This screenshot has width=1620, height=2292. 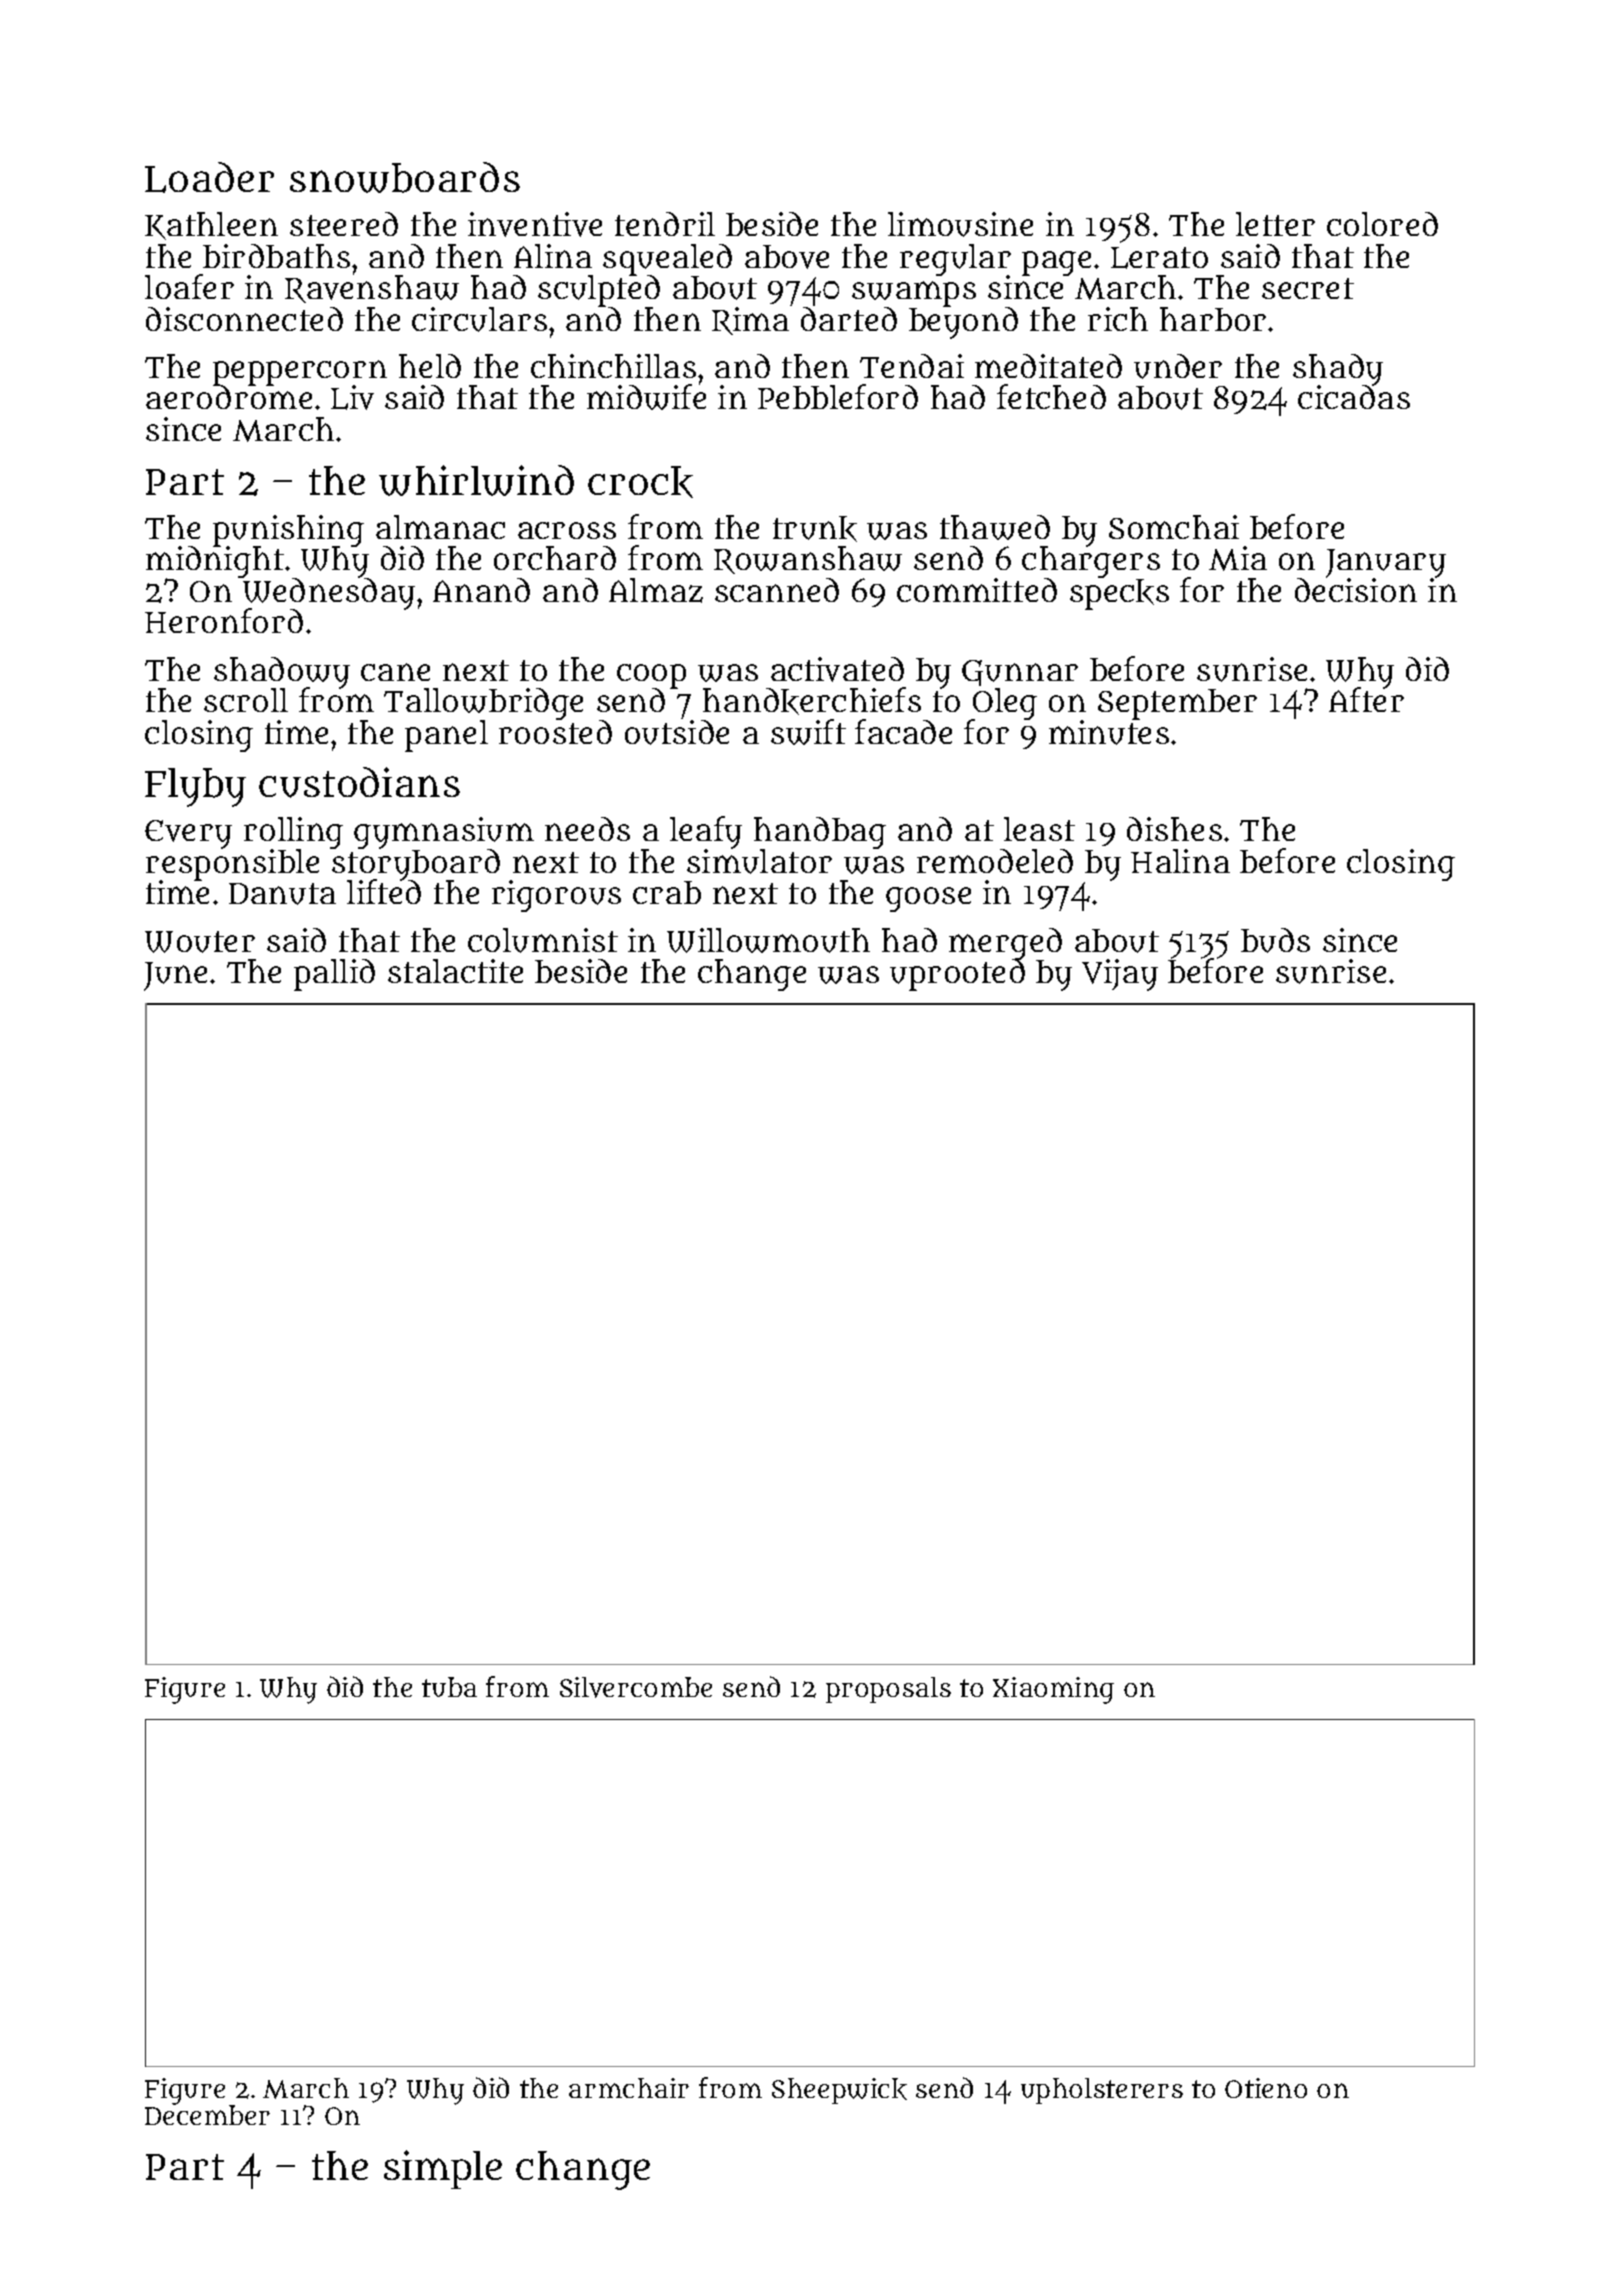 What do you see at coordinates (1102, 2091) in the screenshot?
I see `upholsterers` at bounding box center [1102, 2091].
